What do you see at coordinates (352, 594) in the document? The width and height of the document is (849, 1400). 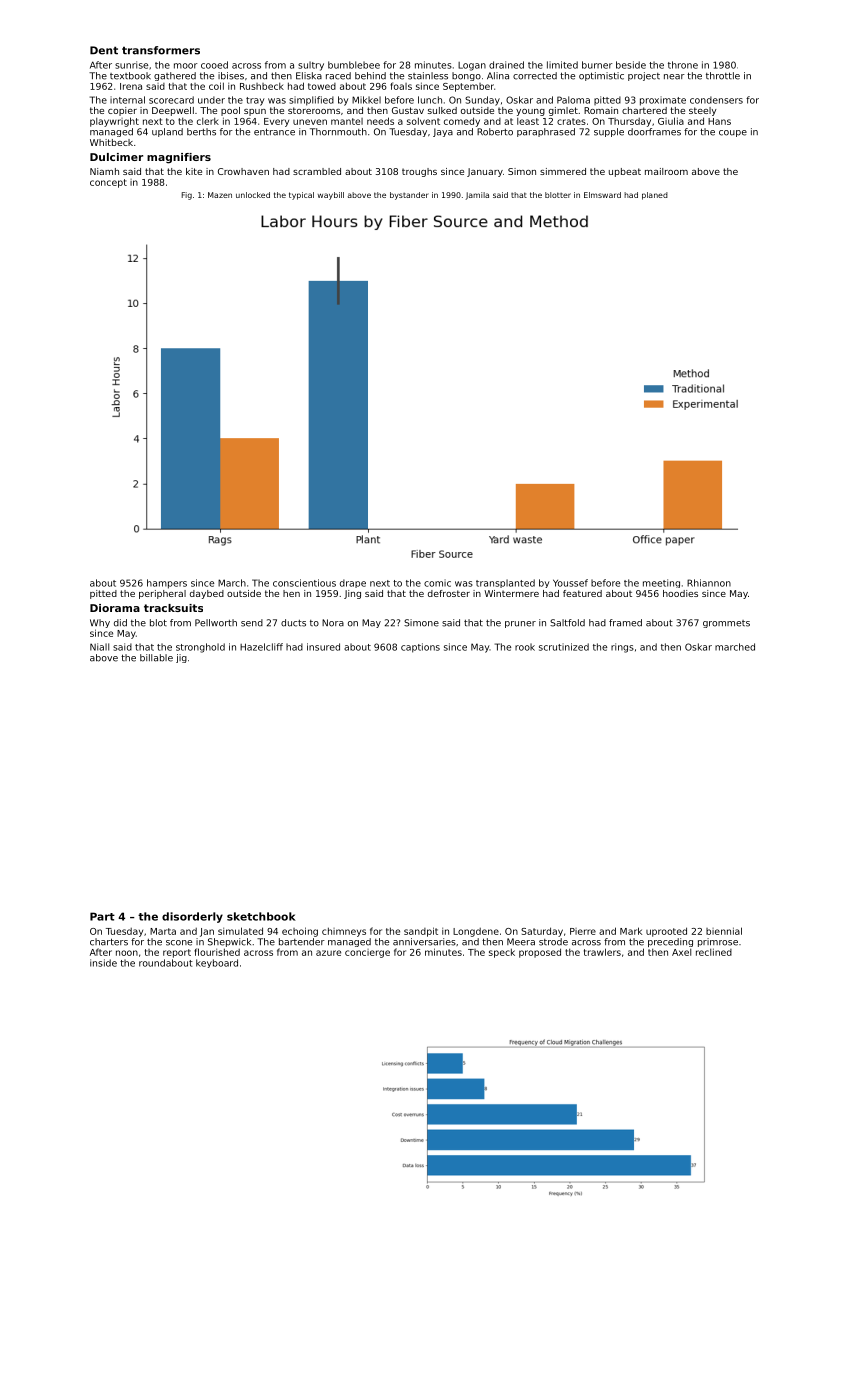 I see `Jing` at bounding box center [352, 594].
